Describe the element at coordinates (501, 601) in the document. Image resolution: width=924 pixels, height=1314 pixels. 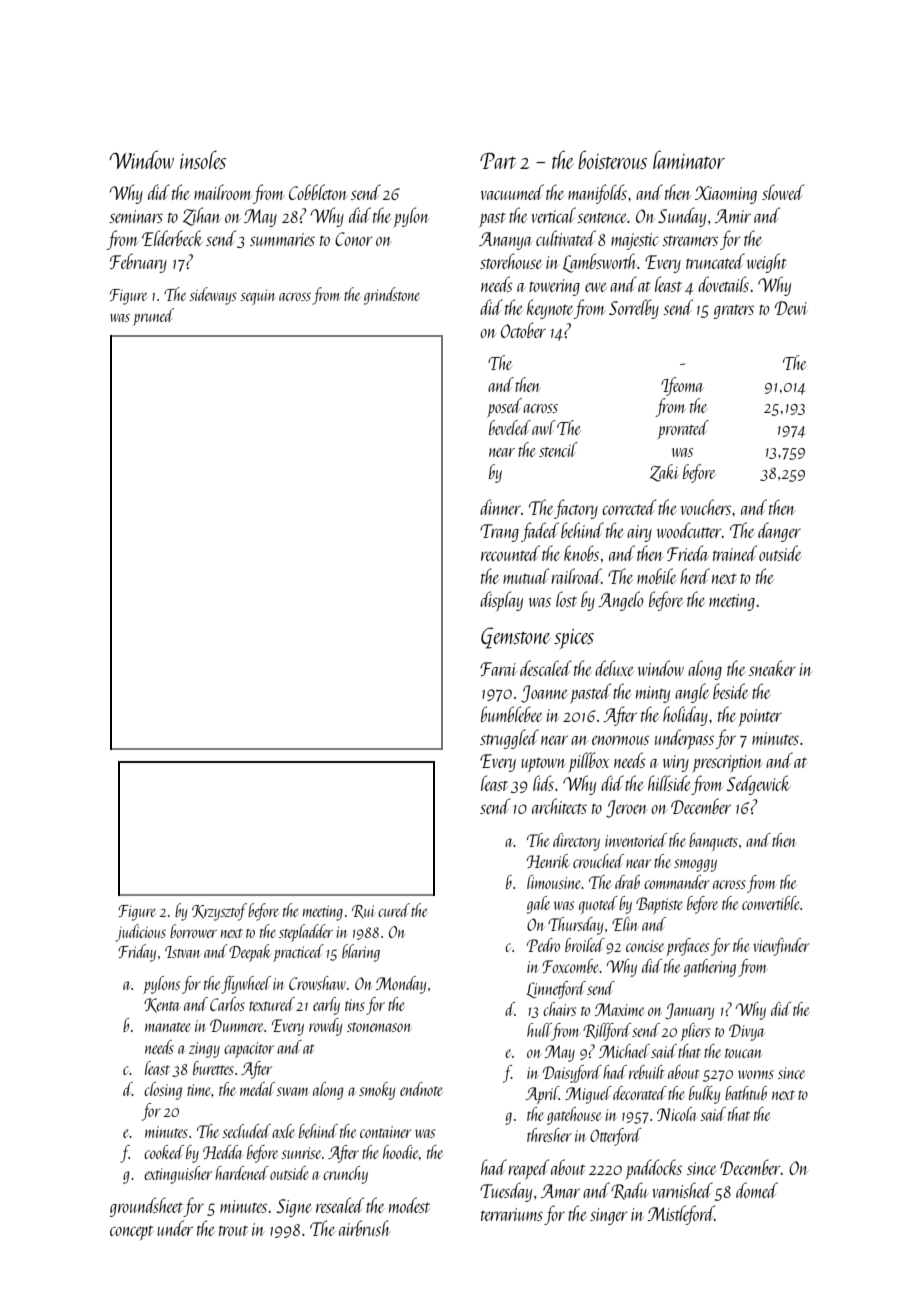
I see `display` at that location.
